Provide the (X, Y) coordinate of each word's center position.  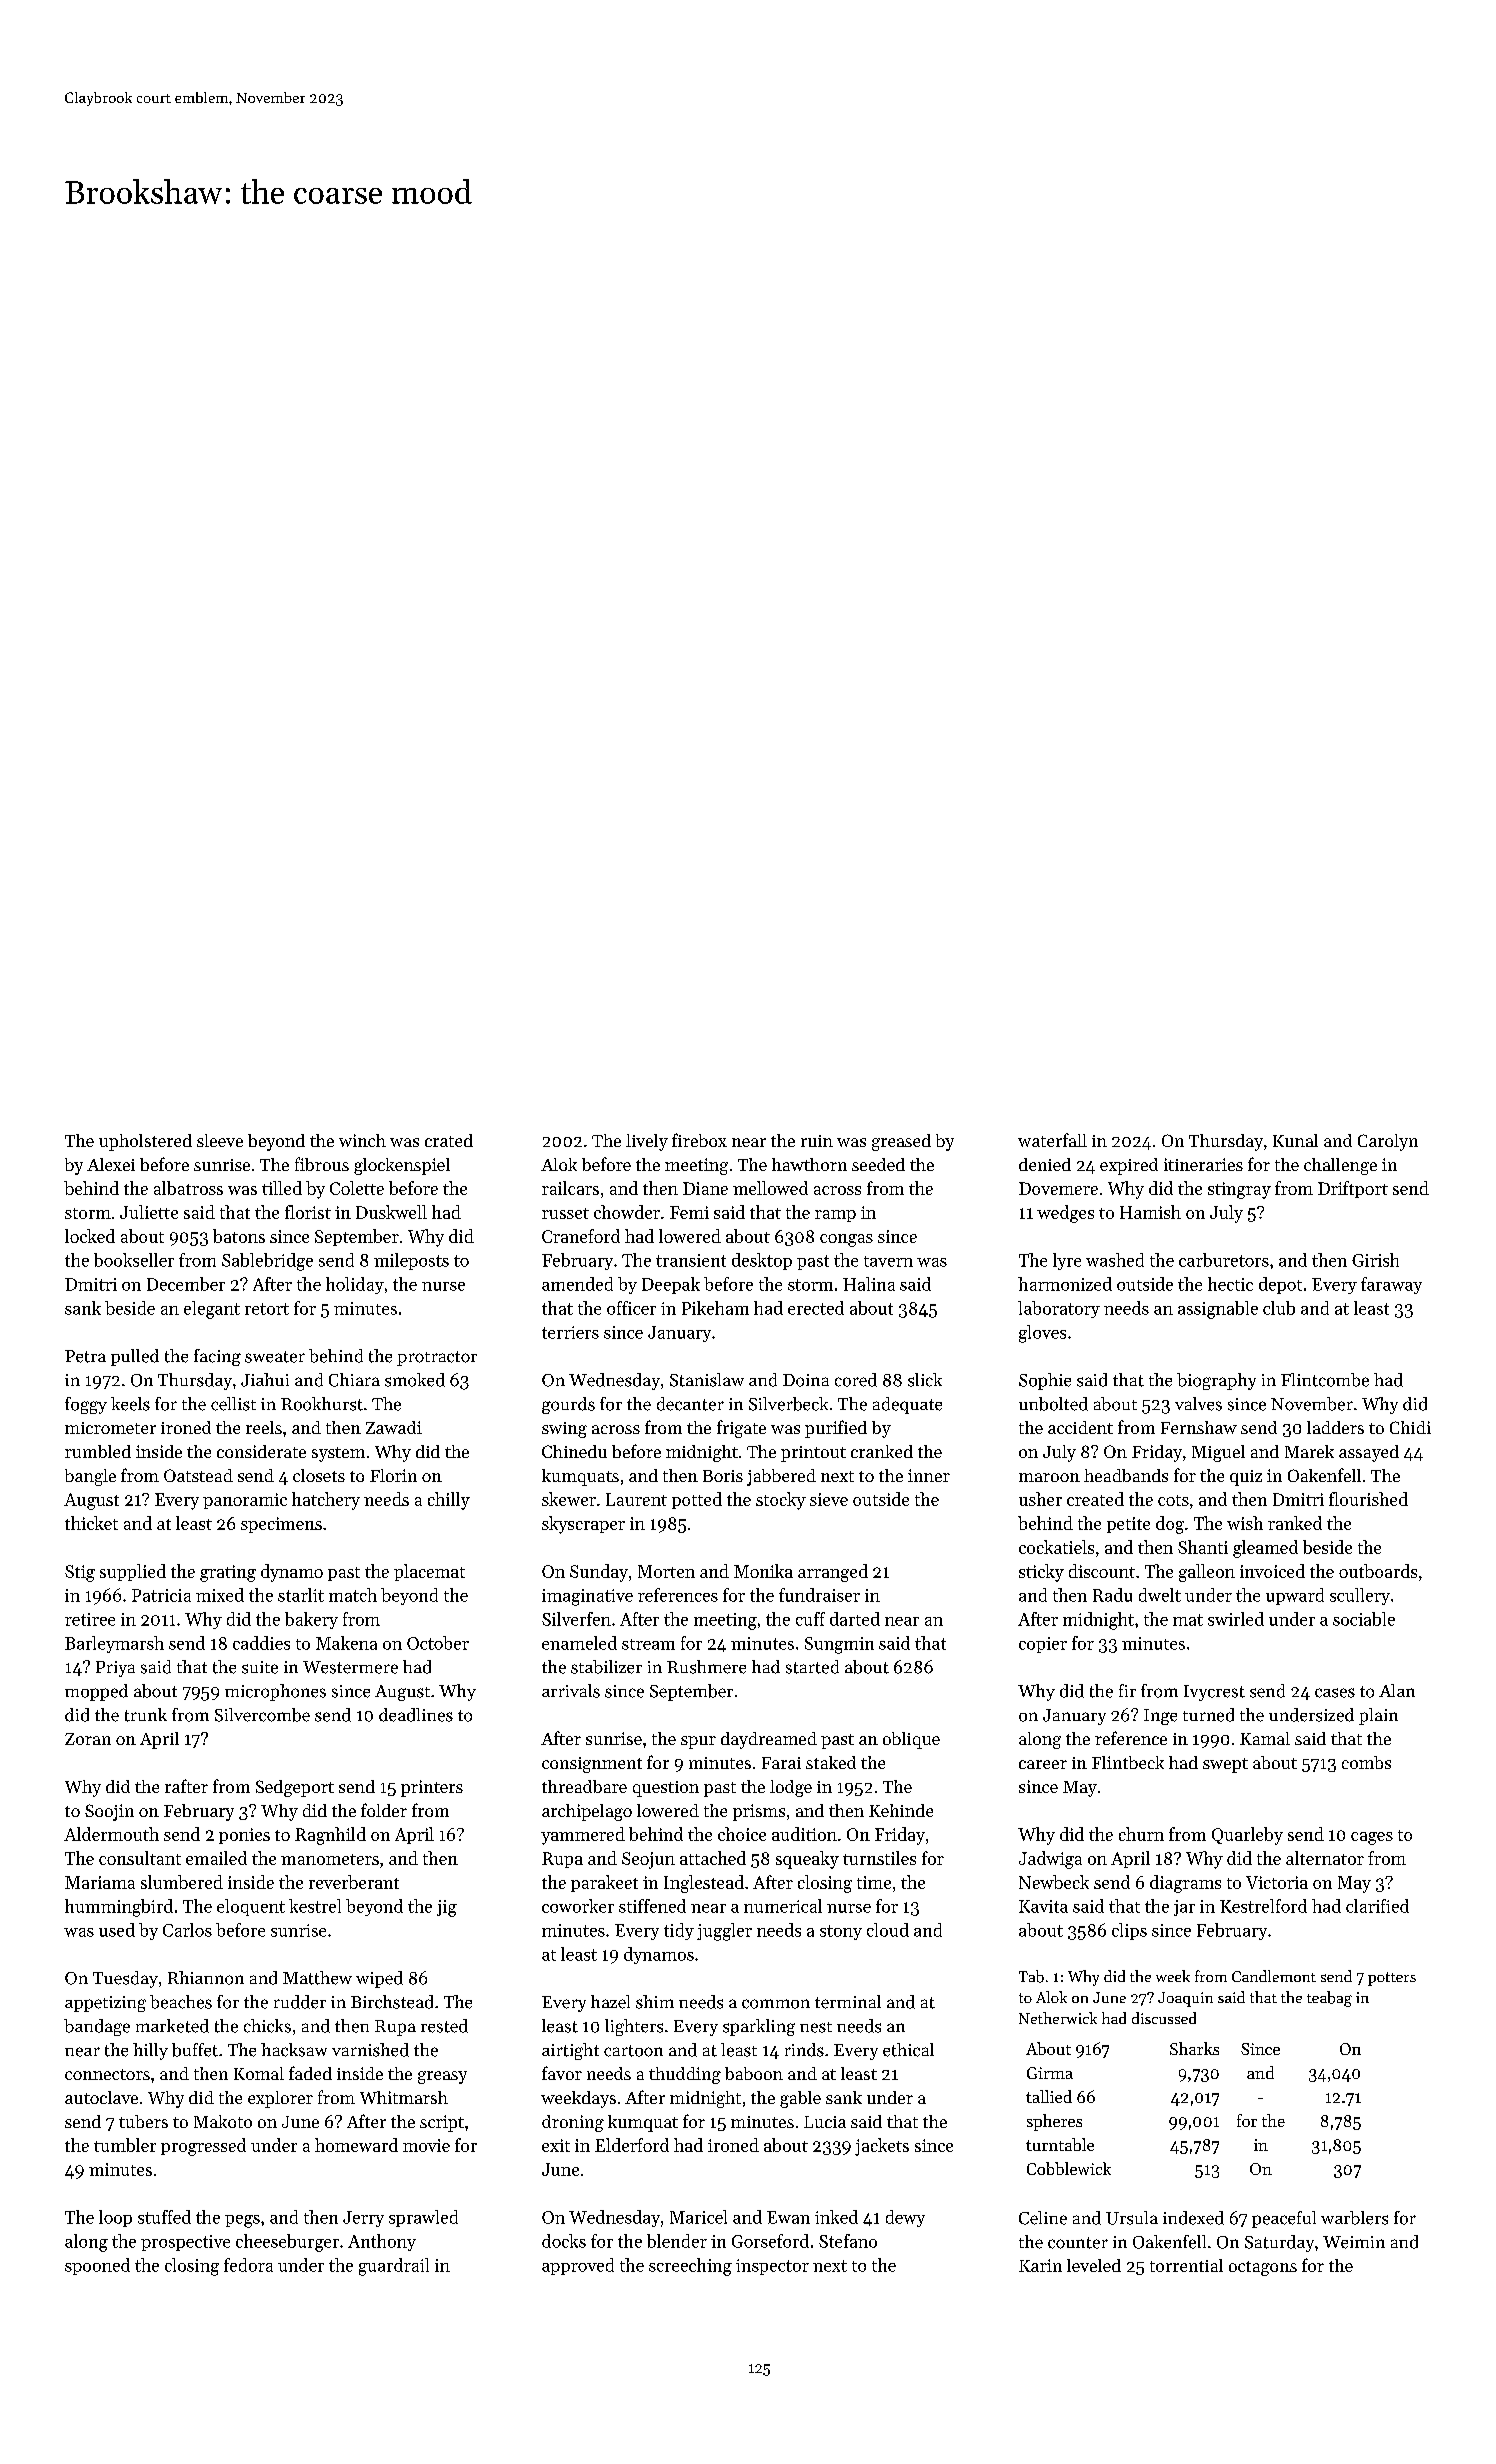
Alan (1397, 1690)
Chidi (1410, 1427)
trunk (146, 1715)
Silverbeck (788, 1404)
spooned (97, 2266)
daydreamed (769, 1740)
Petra (85, 1356)
